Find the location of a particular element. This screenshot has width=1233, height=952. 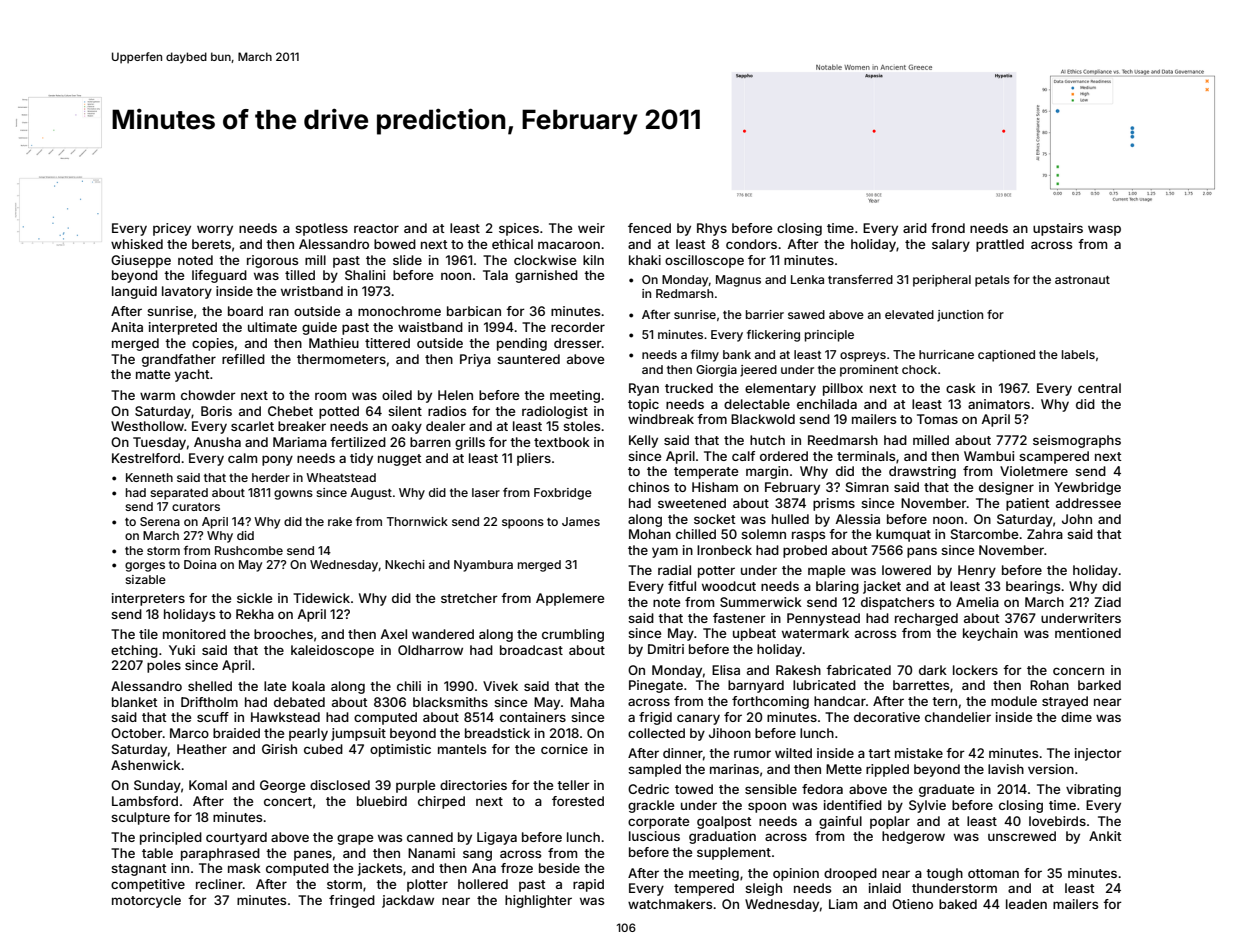

Wambui is located at coordinates (989, 456).
